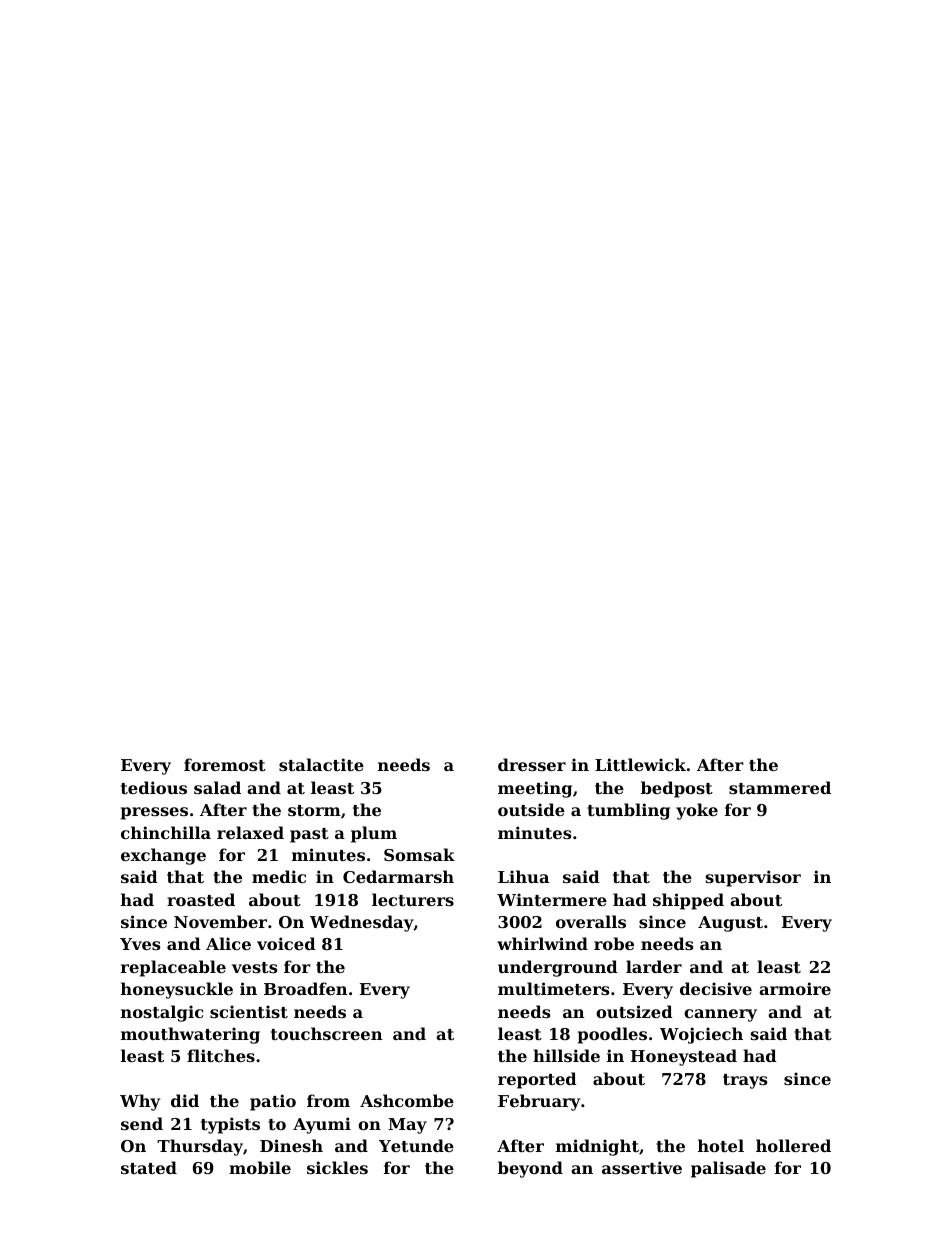 This document has height=1233, width=952. What do you see at coordinates (795, 988) in the document?
I see `armoire` at bounding box center [795, 988].
